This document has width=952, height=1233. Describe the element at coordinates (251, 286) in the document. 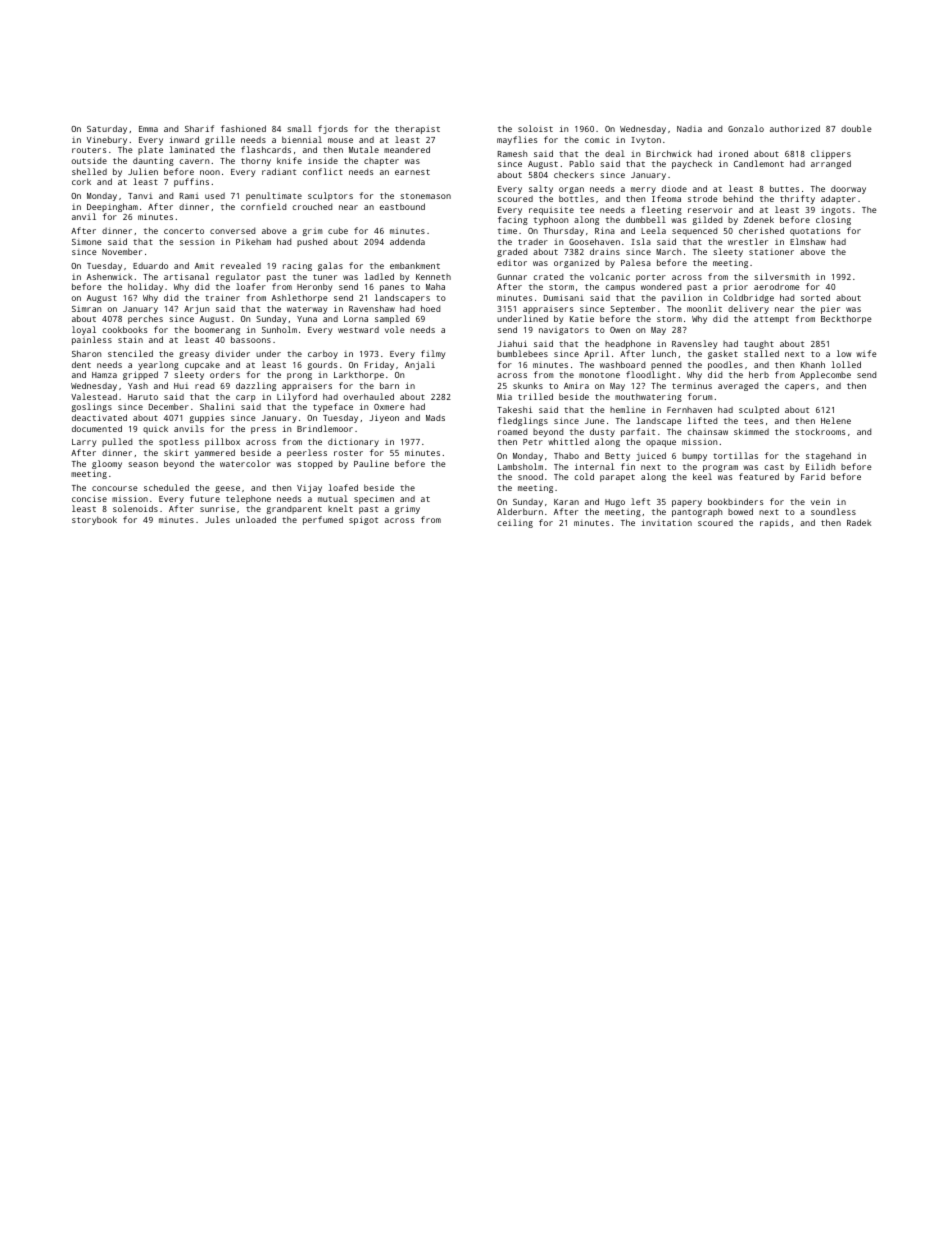

I see `loafer` at that location.
